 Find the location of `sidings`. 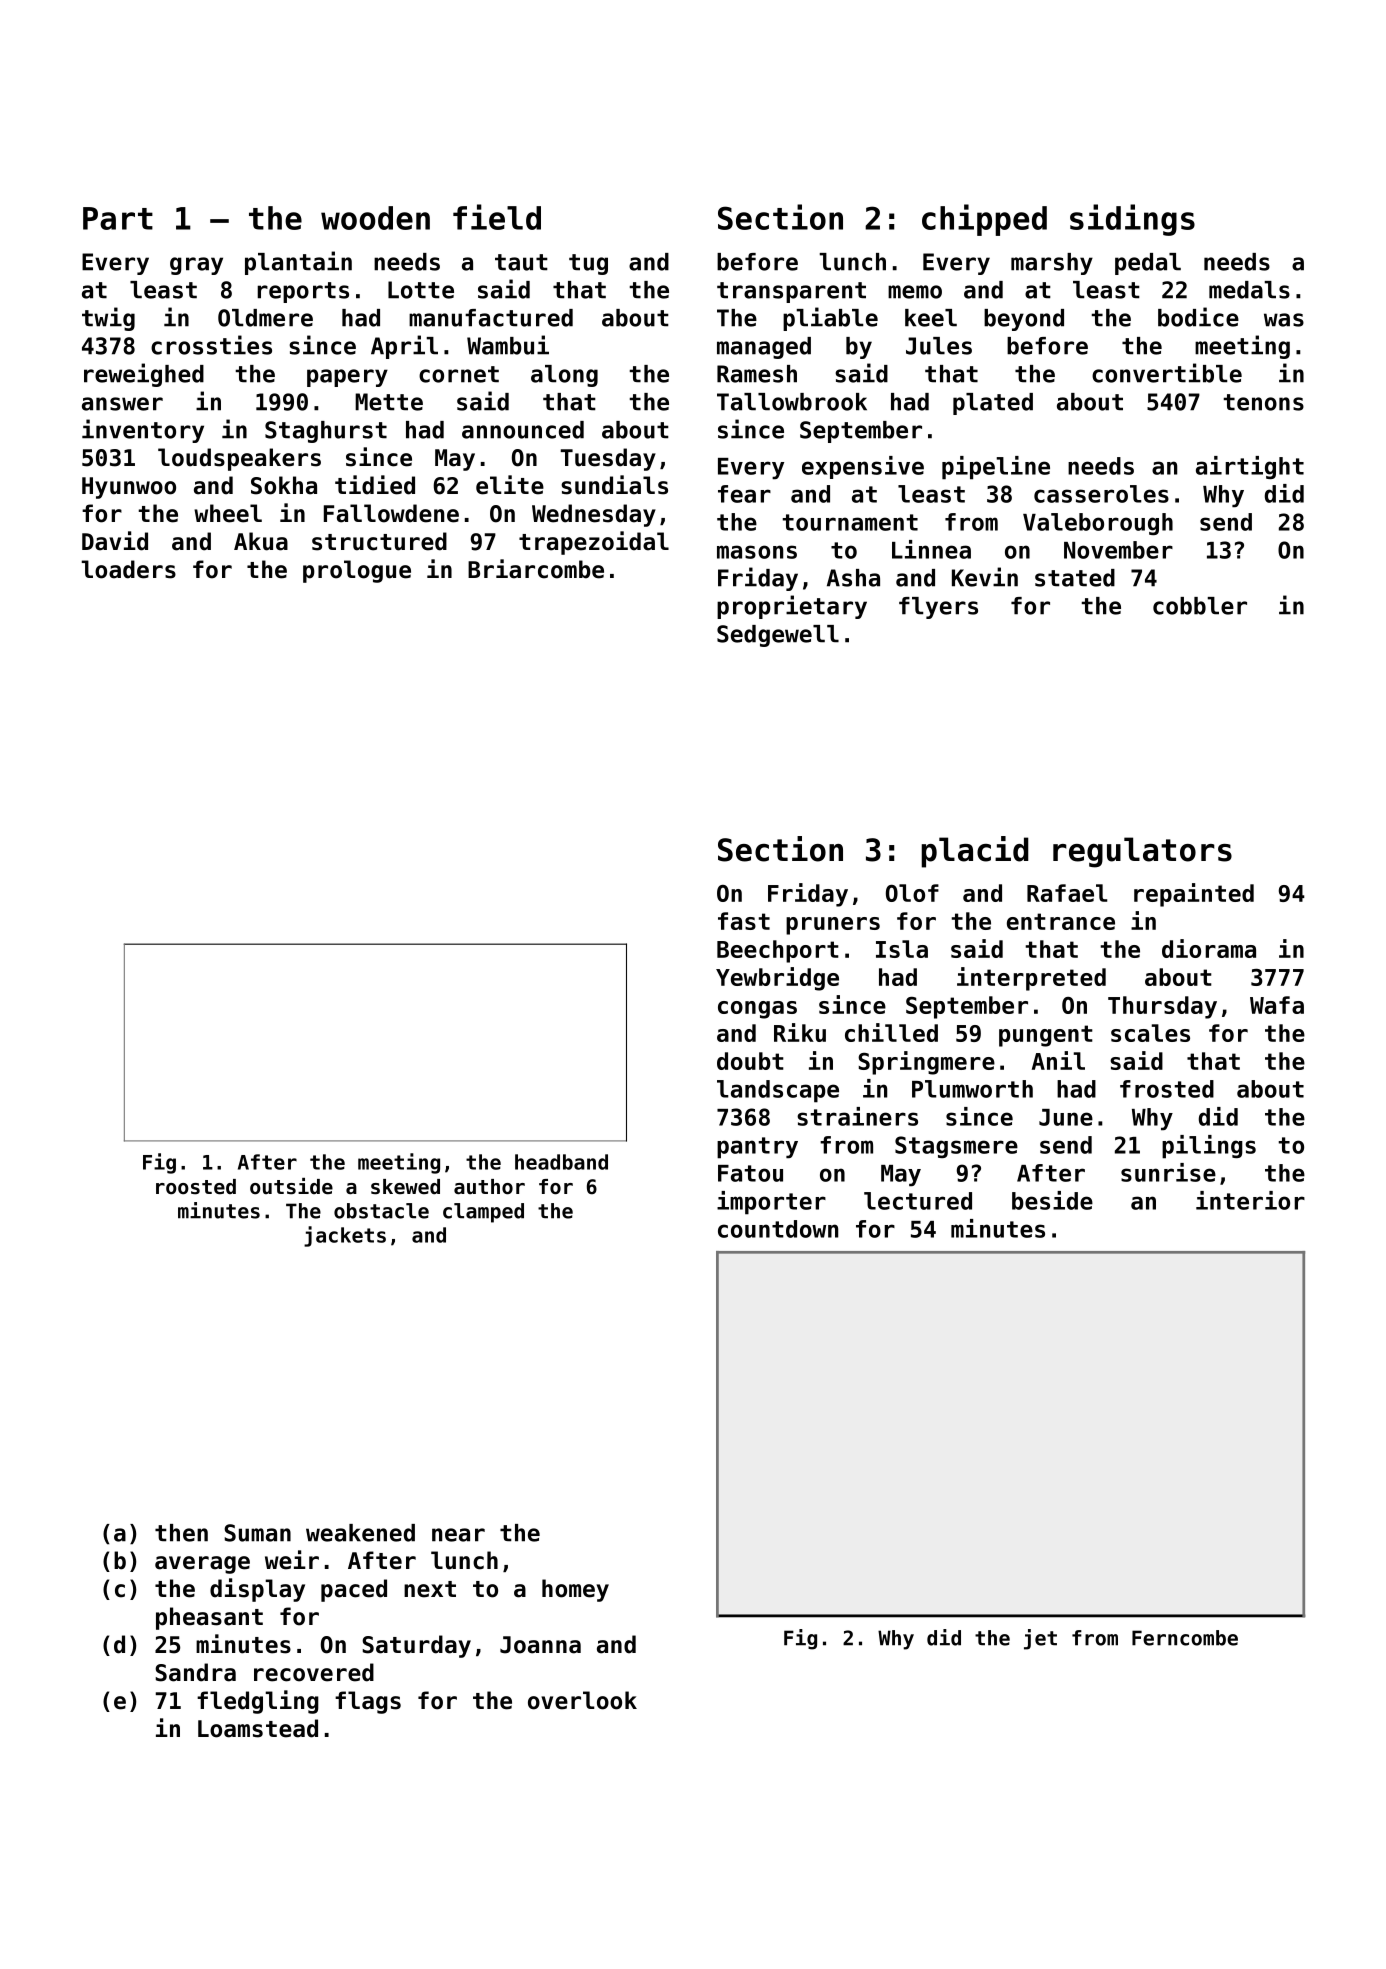

sidings is located at coordinates (1132, 220).
